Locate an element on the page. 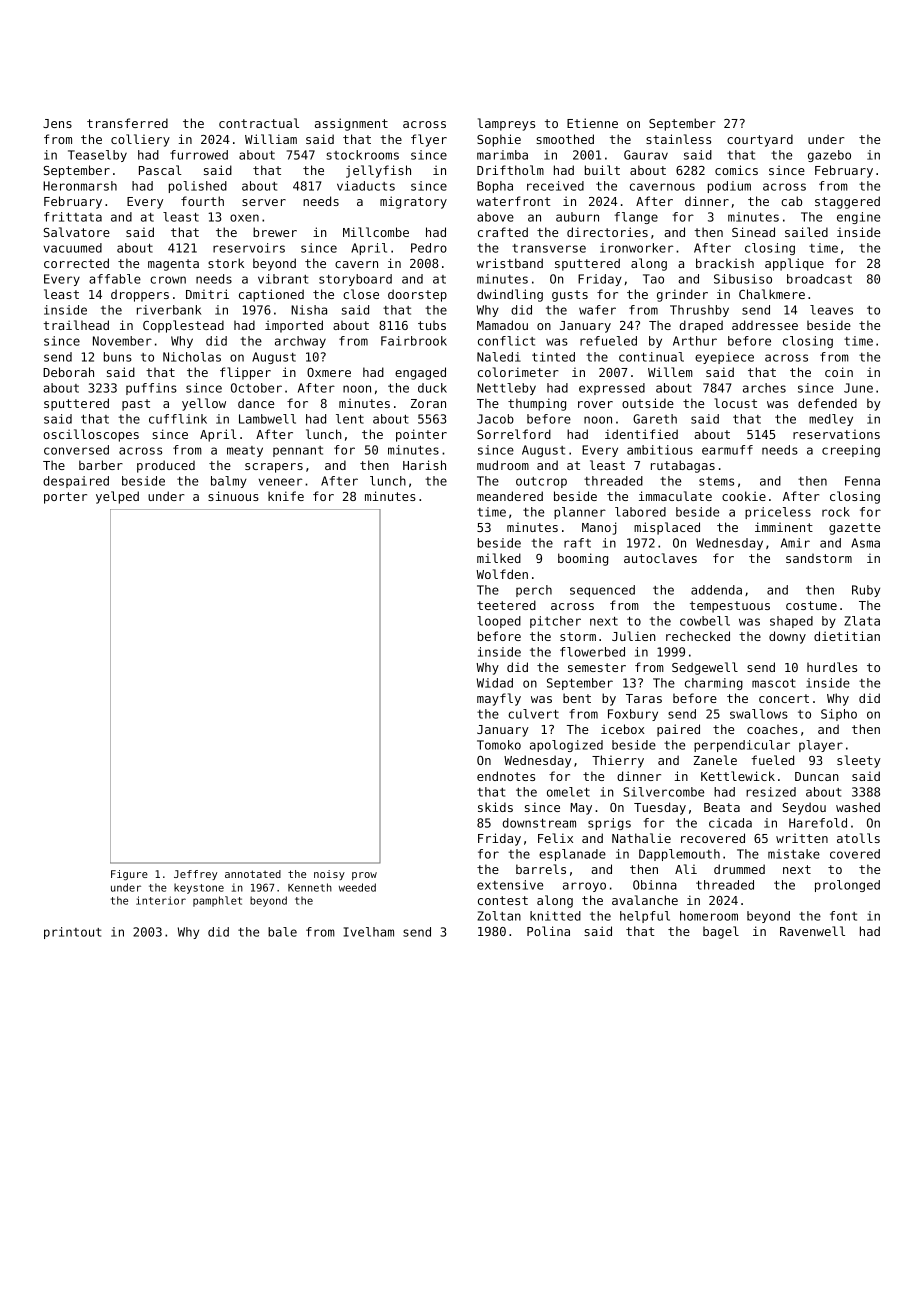 This image has width=924, height=1308. Thierry is located at coordinates (618, 761).
